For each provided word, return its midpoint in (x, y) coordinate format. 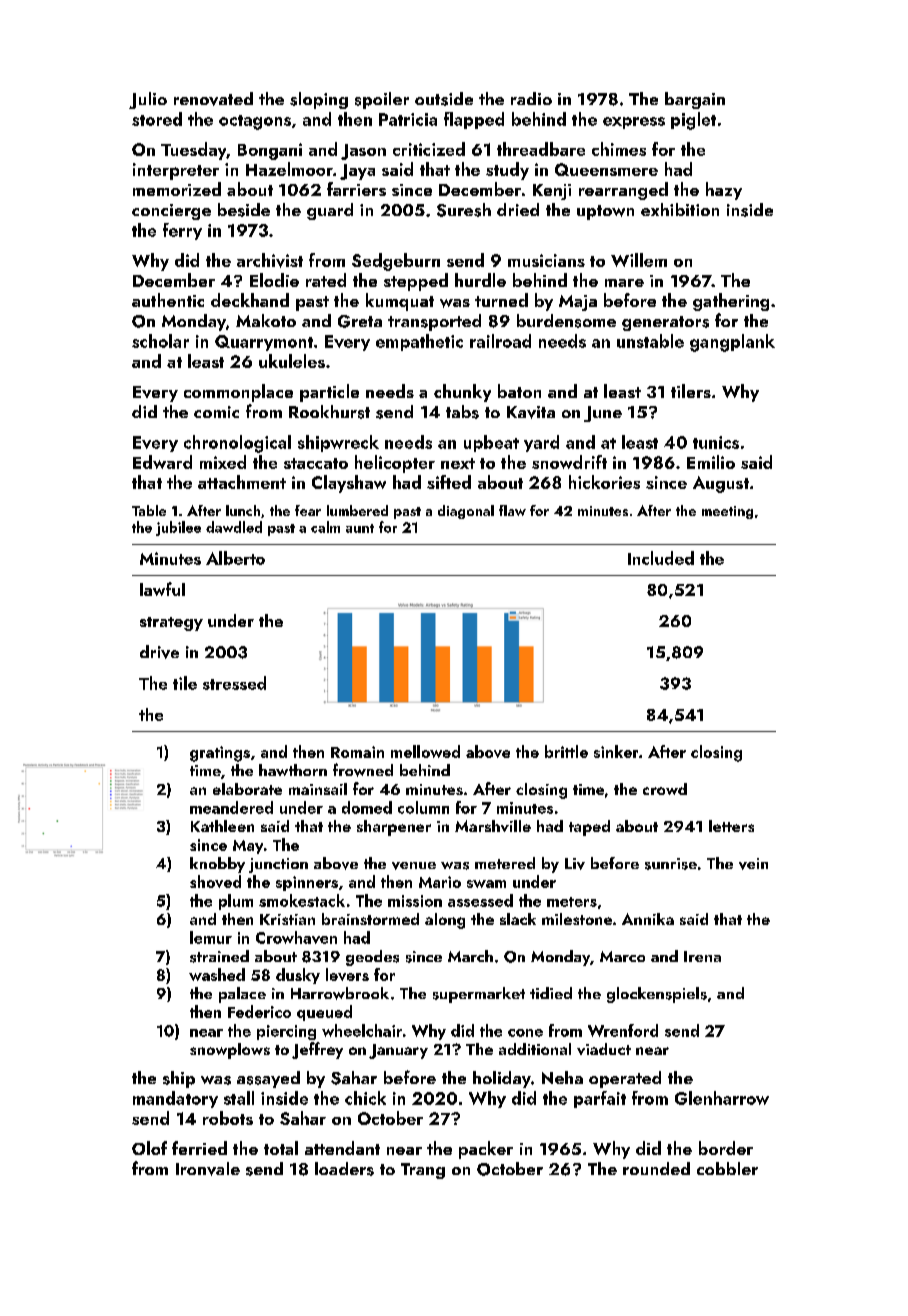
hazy (724, 191)
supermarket (479, 995)
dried (518, 209)
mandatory (175, 1099)
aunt (360, 528)
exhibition (680, 209)
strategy (171, 624)
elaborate (247, 789)
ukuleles (292, 361)
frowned (363, 770)
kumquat (400, 302)
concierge (171, 212)
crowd (665, 789)
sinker (616, 751)
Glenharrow (722, 1098)
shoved (215, 881)
